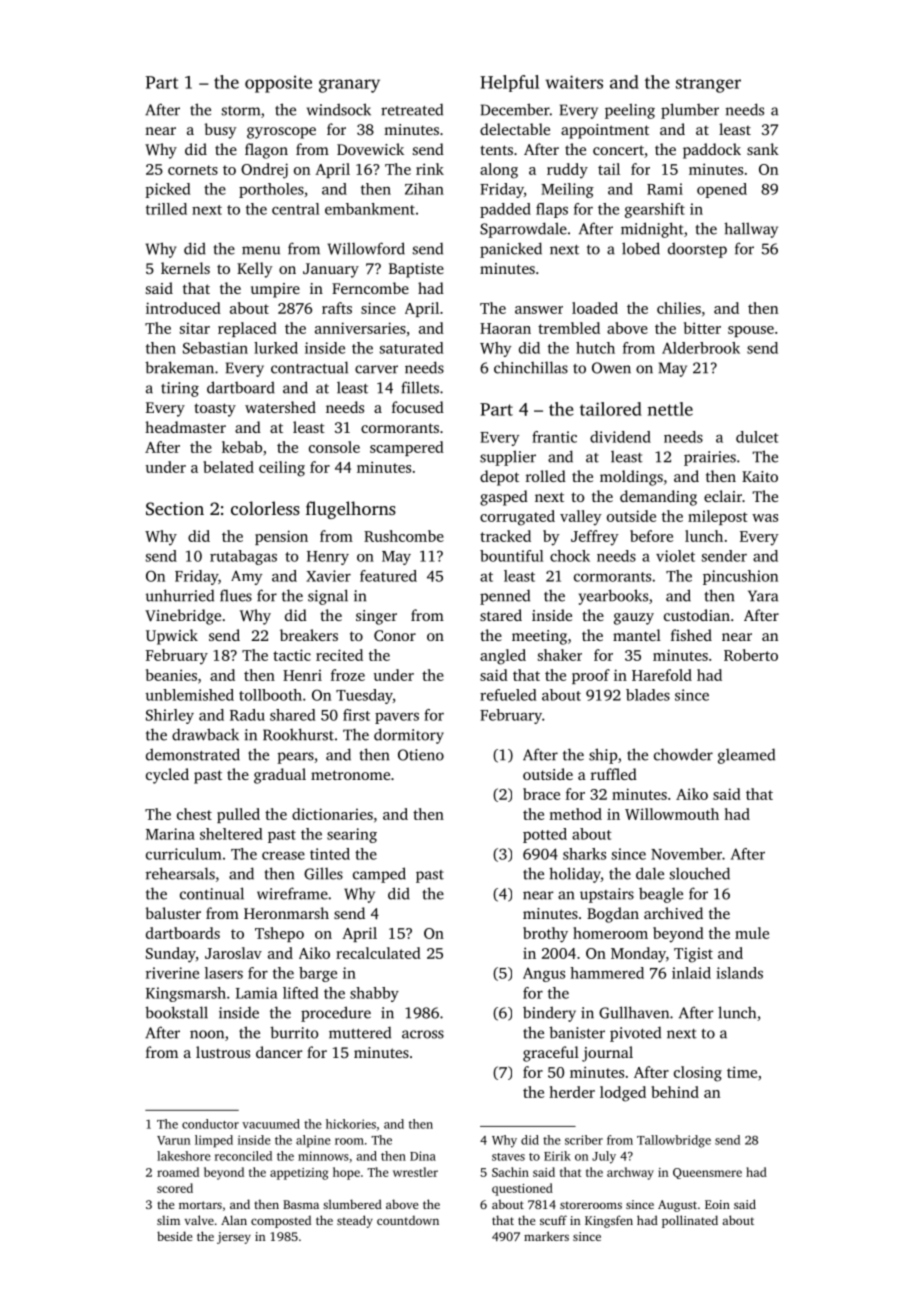  Describe the element at coordinates (700, 873) in the screenshot. I see `slouched` at that location.
